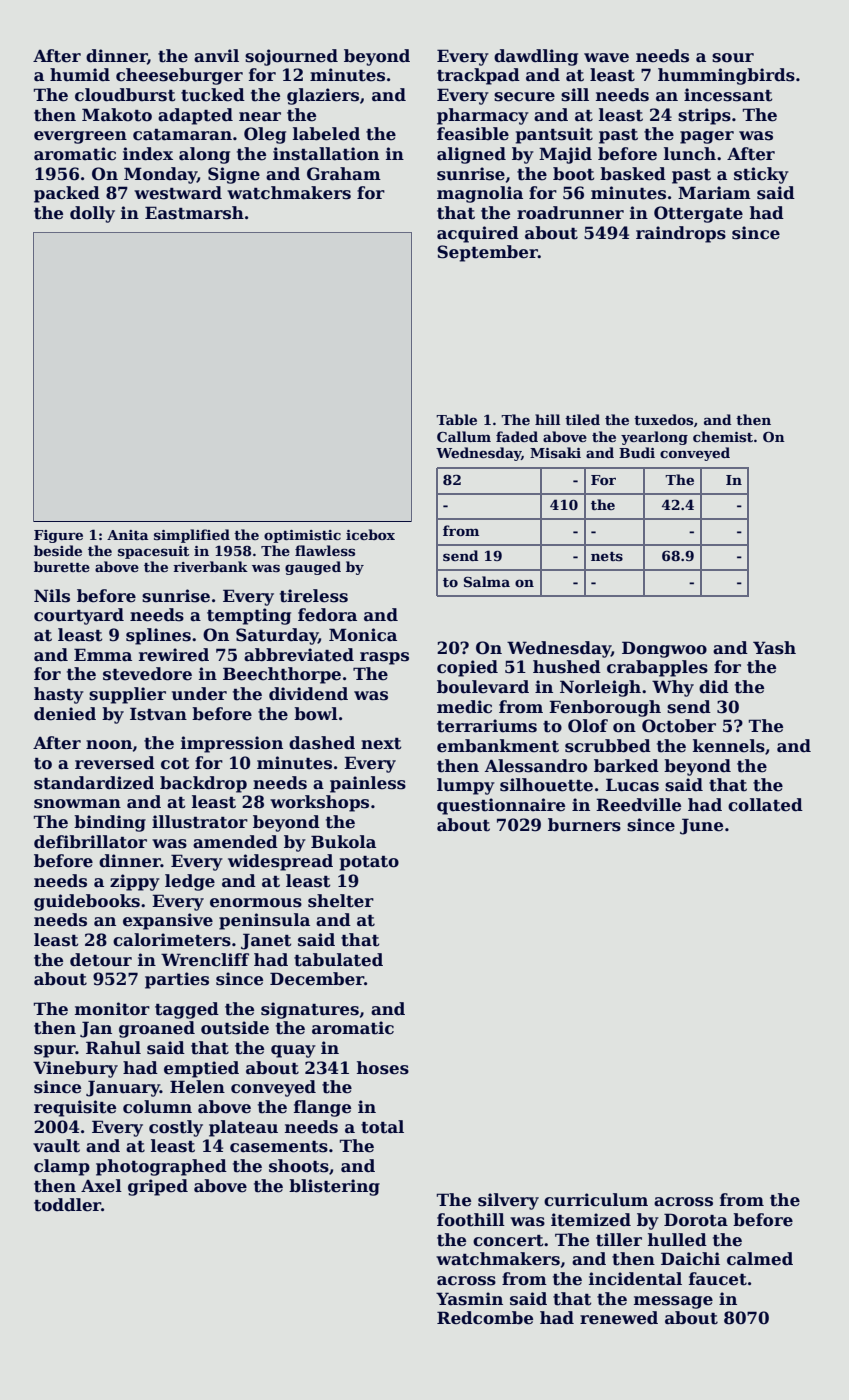  What do you see at coordinates (536, 57) in the screenshot?
I see `dawdling` at bounding box center [536, 57].
